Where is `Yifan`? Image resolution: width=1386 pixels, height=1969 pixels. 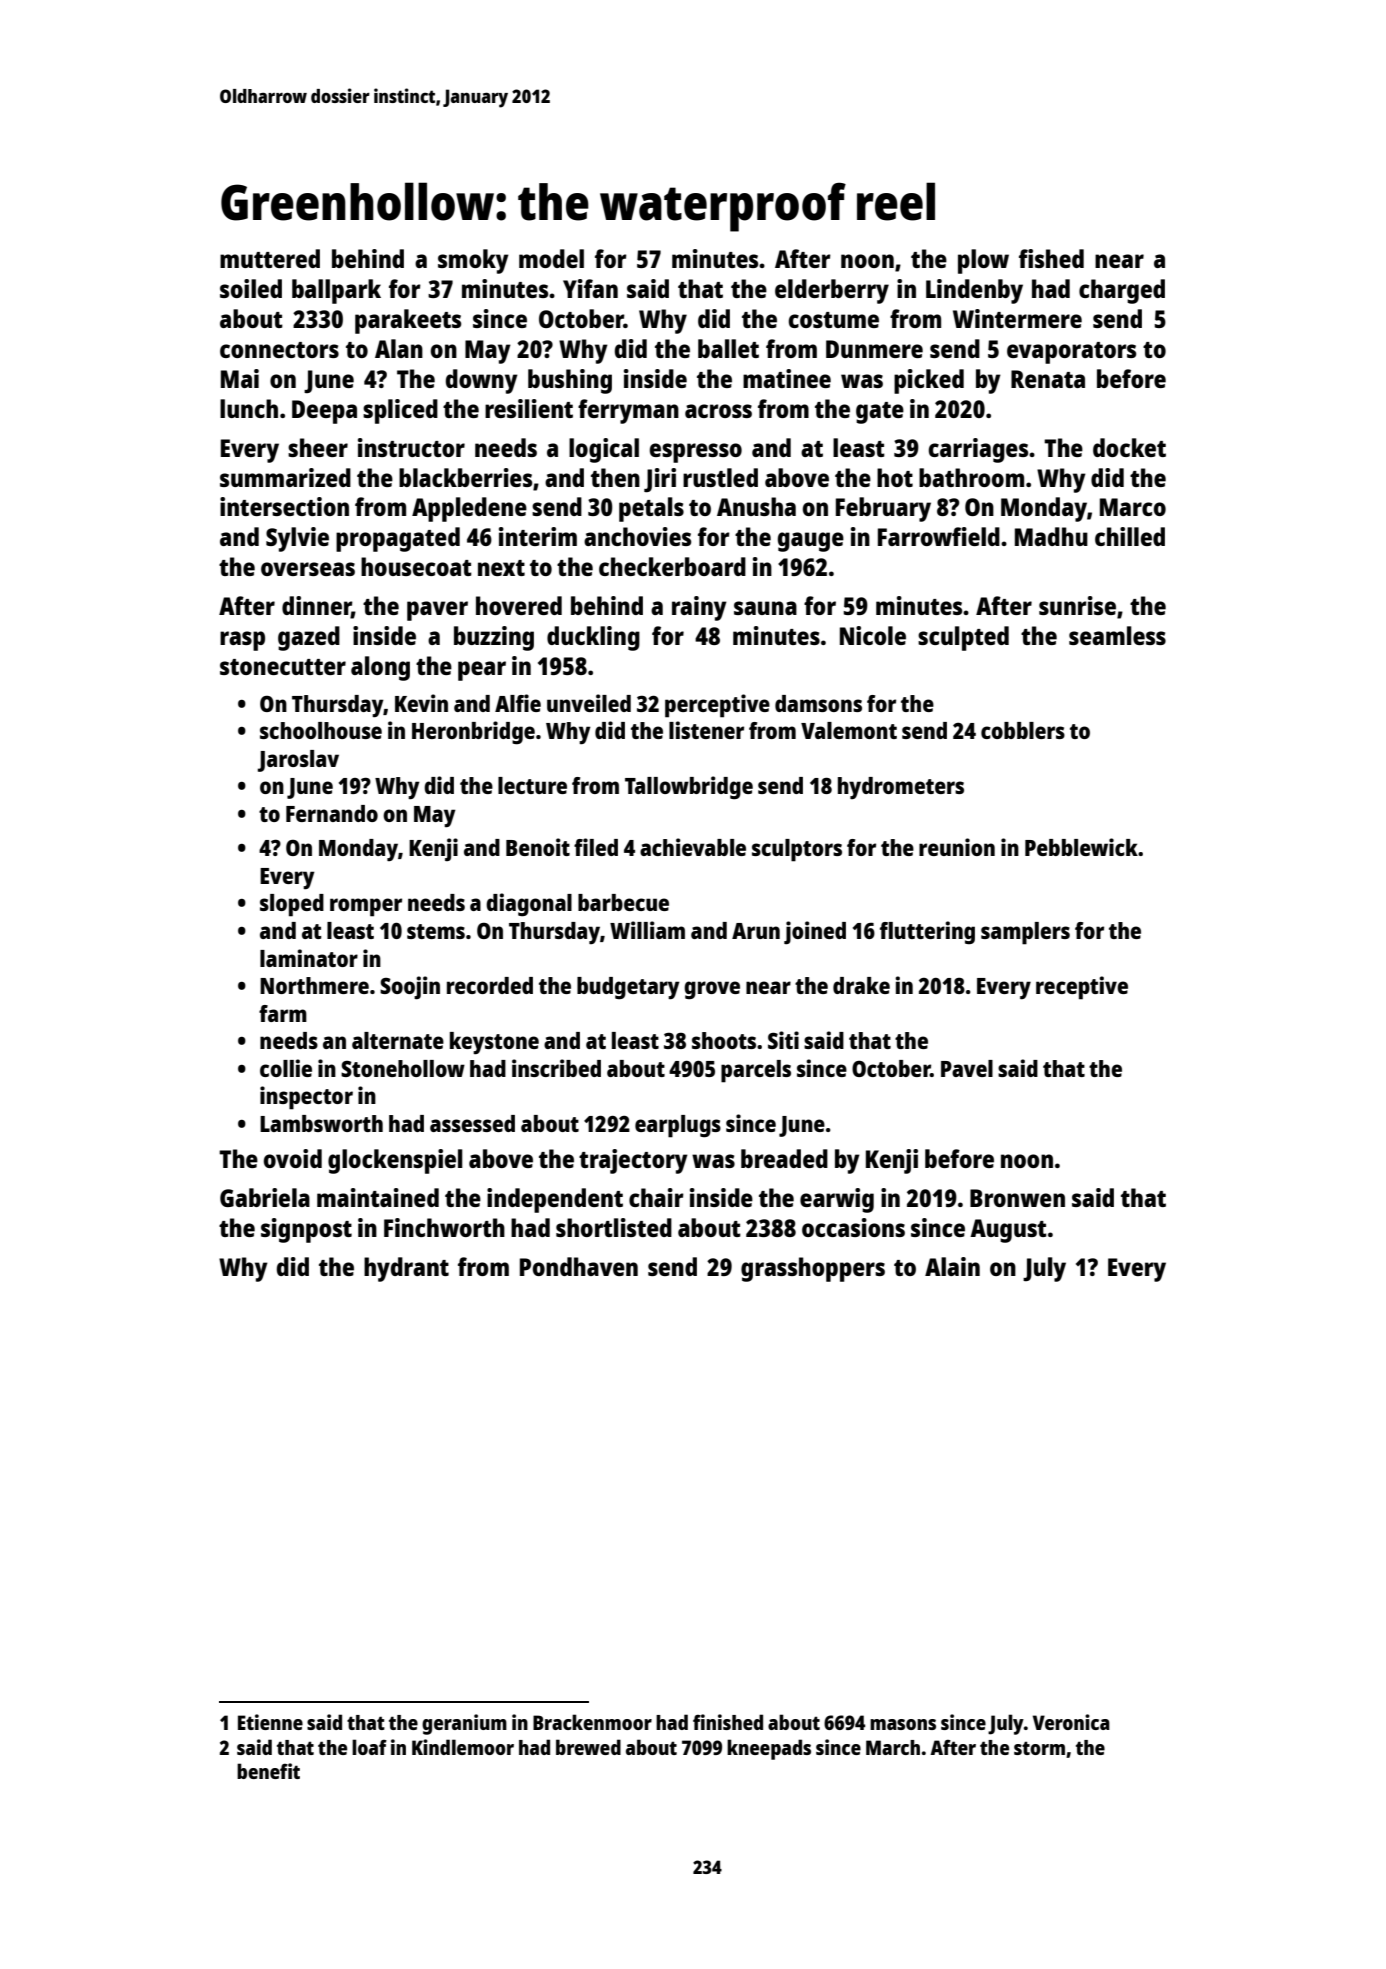 Yifan is located at coordinates (590, 288).
